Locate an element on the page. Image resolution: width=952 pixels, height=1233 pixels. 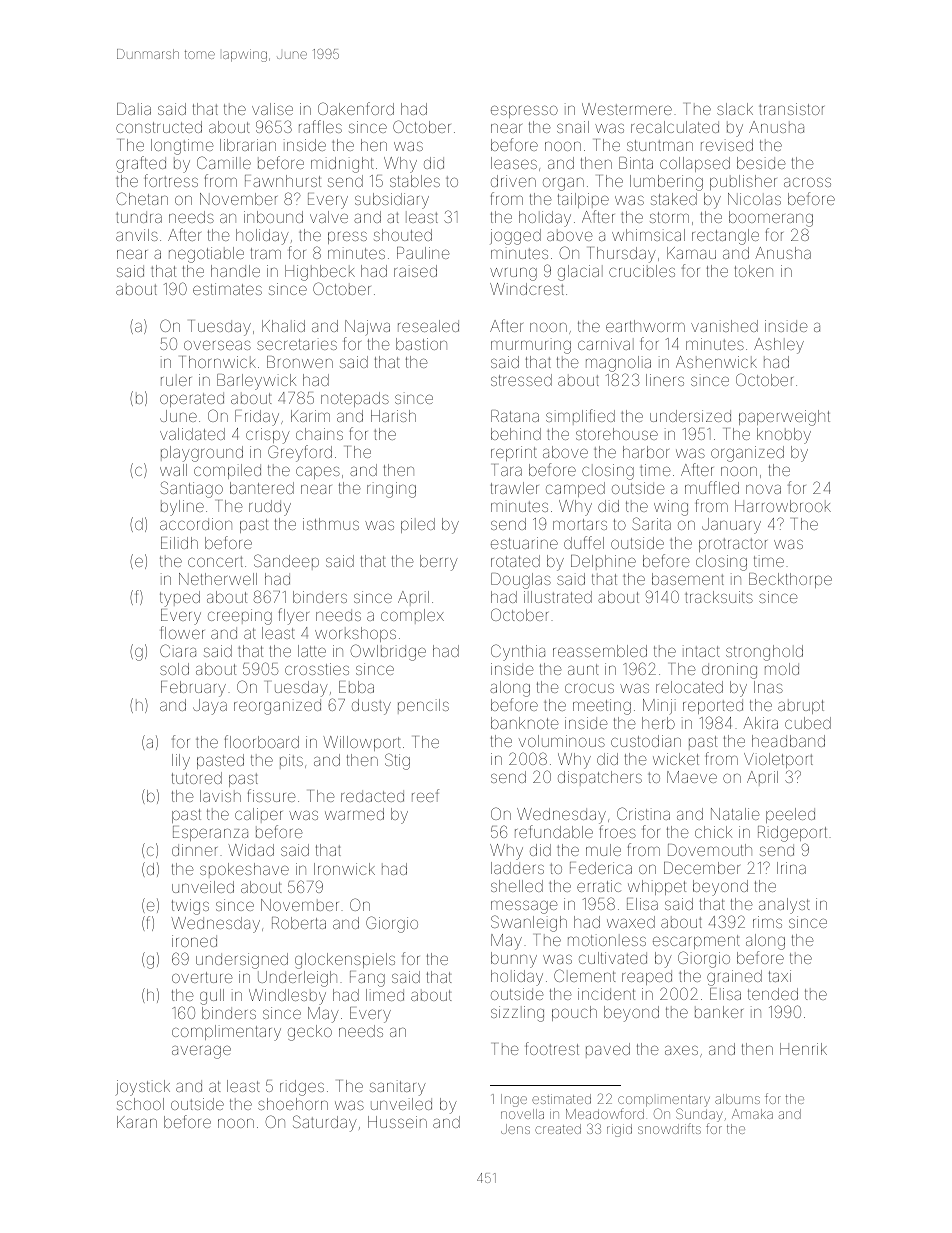
reef is located at coordinates (425, 795).
